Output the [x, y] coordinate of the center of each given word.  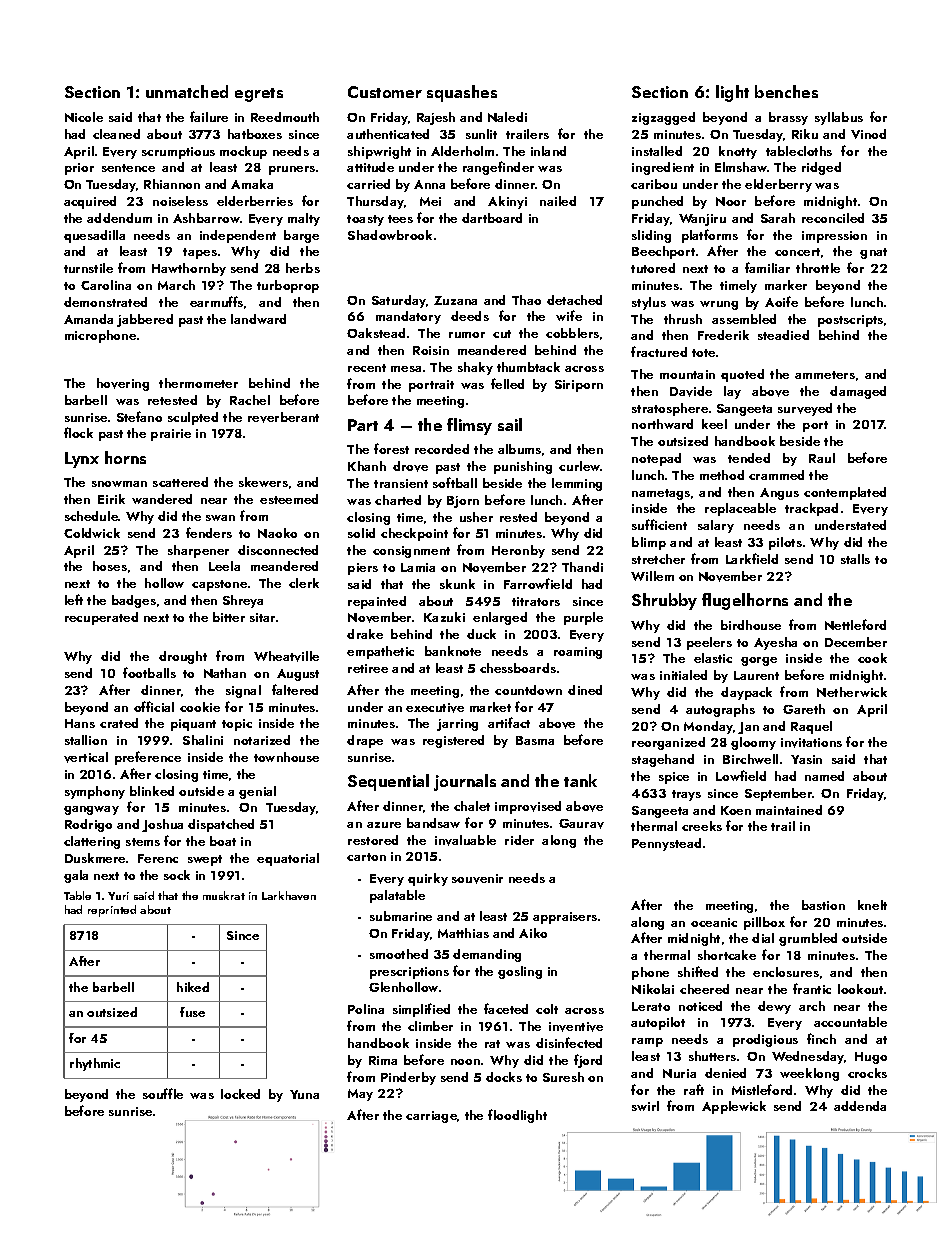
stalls [855, 559]
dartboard [492, 218]
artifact [509, 722]
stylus [649, 303]
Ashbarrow [206, 218]
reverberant [283, 417]
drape [365, 741]
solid [361, 533]
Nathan [225, 673]
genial [257, 792]
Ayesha [775, 643]
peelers [709, 643]
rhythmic [95, 1064]
